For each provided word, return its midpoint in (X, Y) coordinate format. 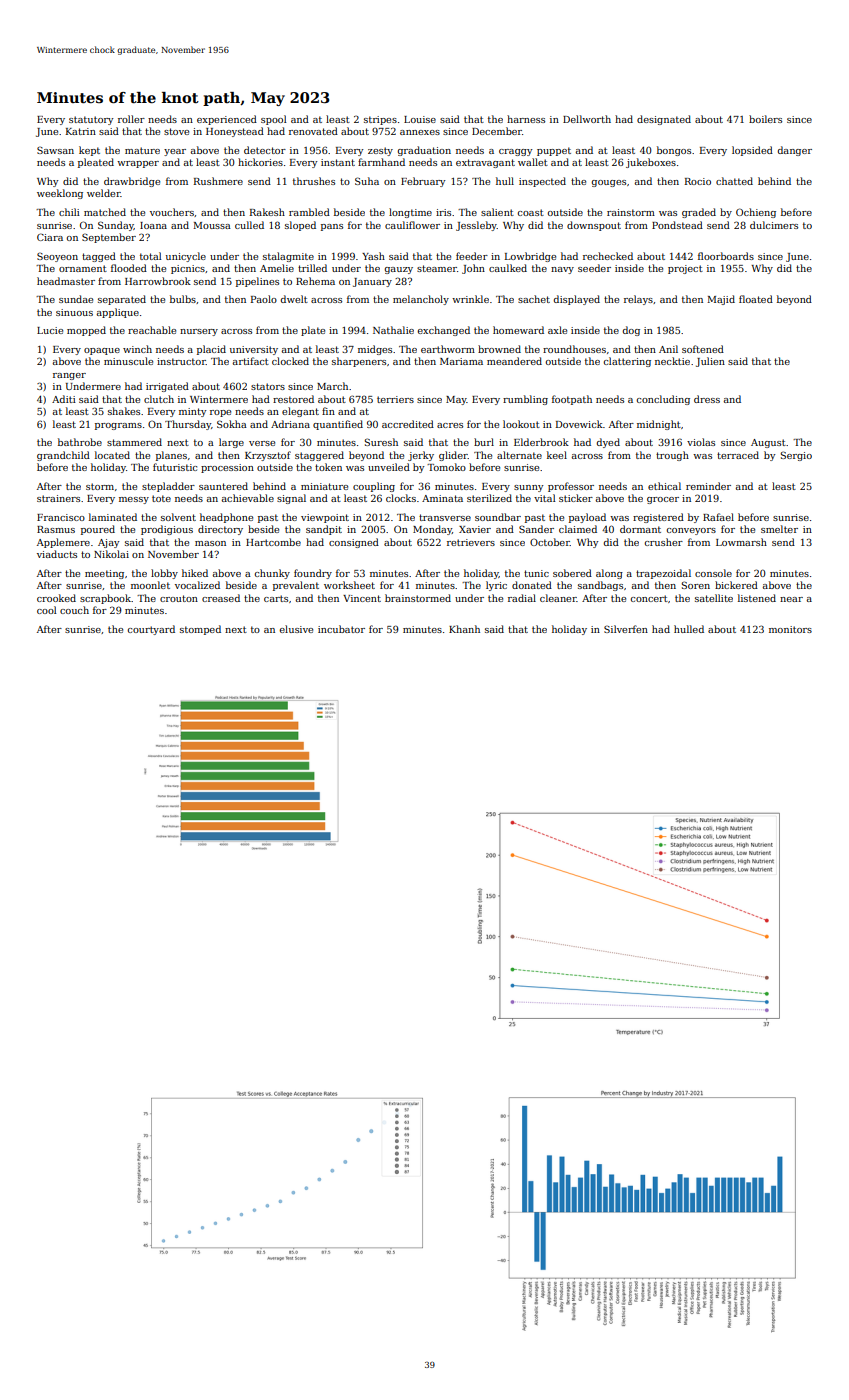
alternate (519, 455)
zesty (380, 151)
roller (131, 119)
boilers (765, 119)
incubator (341, 629)
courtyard (151, 630)
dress (707, 399)
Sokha (232, 424)
